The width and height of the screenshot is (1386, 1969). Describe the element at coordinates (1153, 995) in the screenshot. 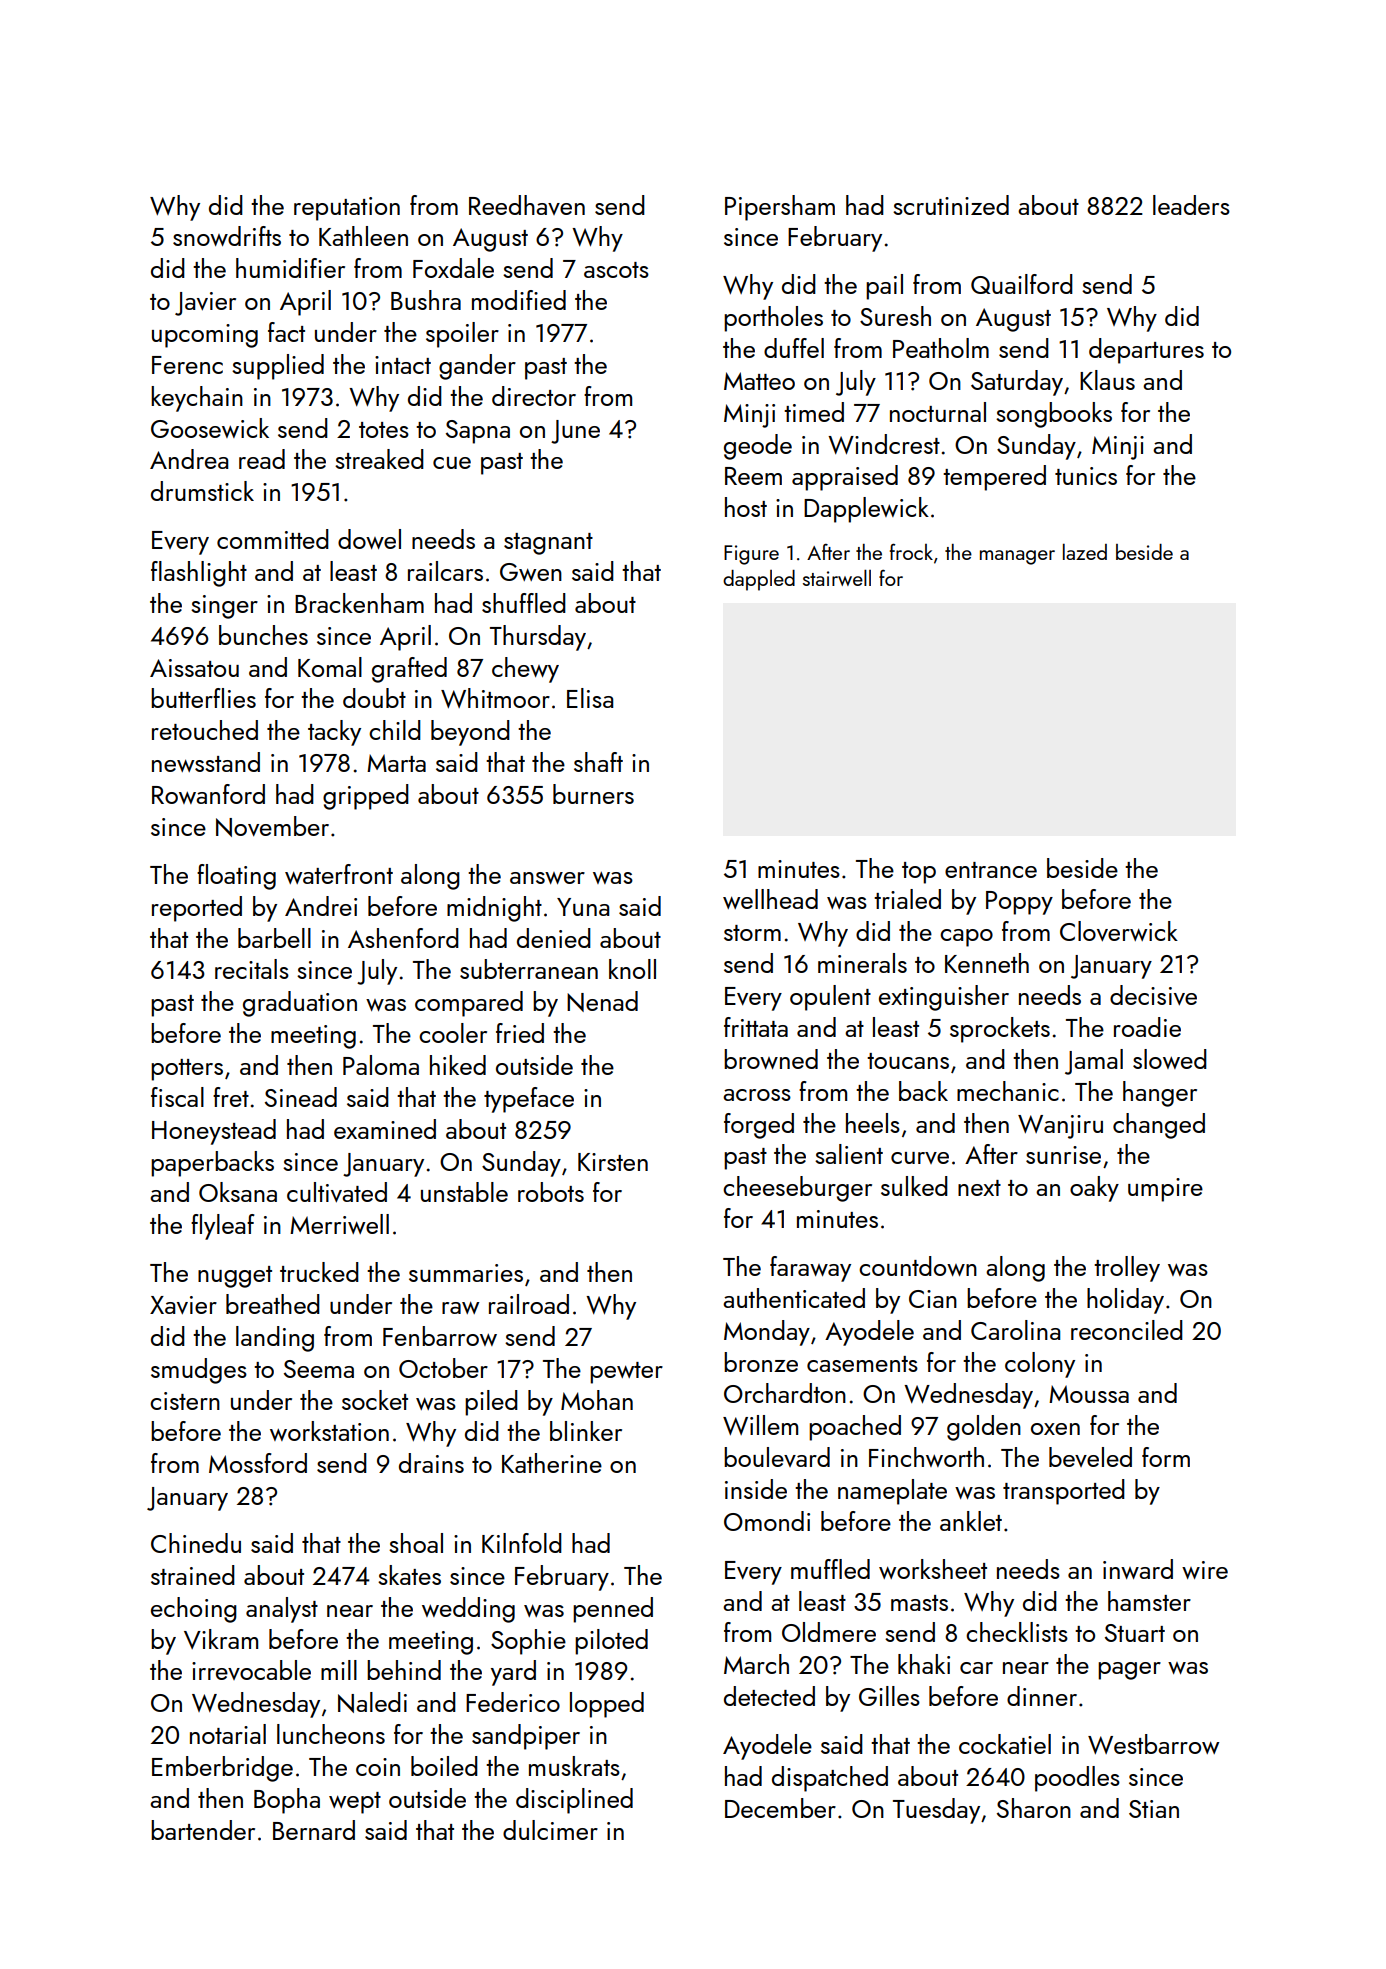

I see `decisive` at that location.
